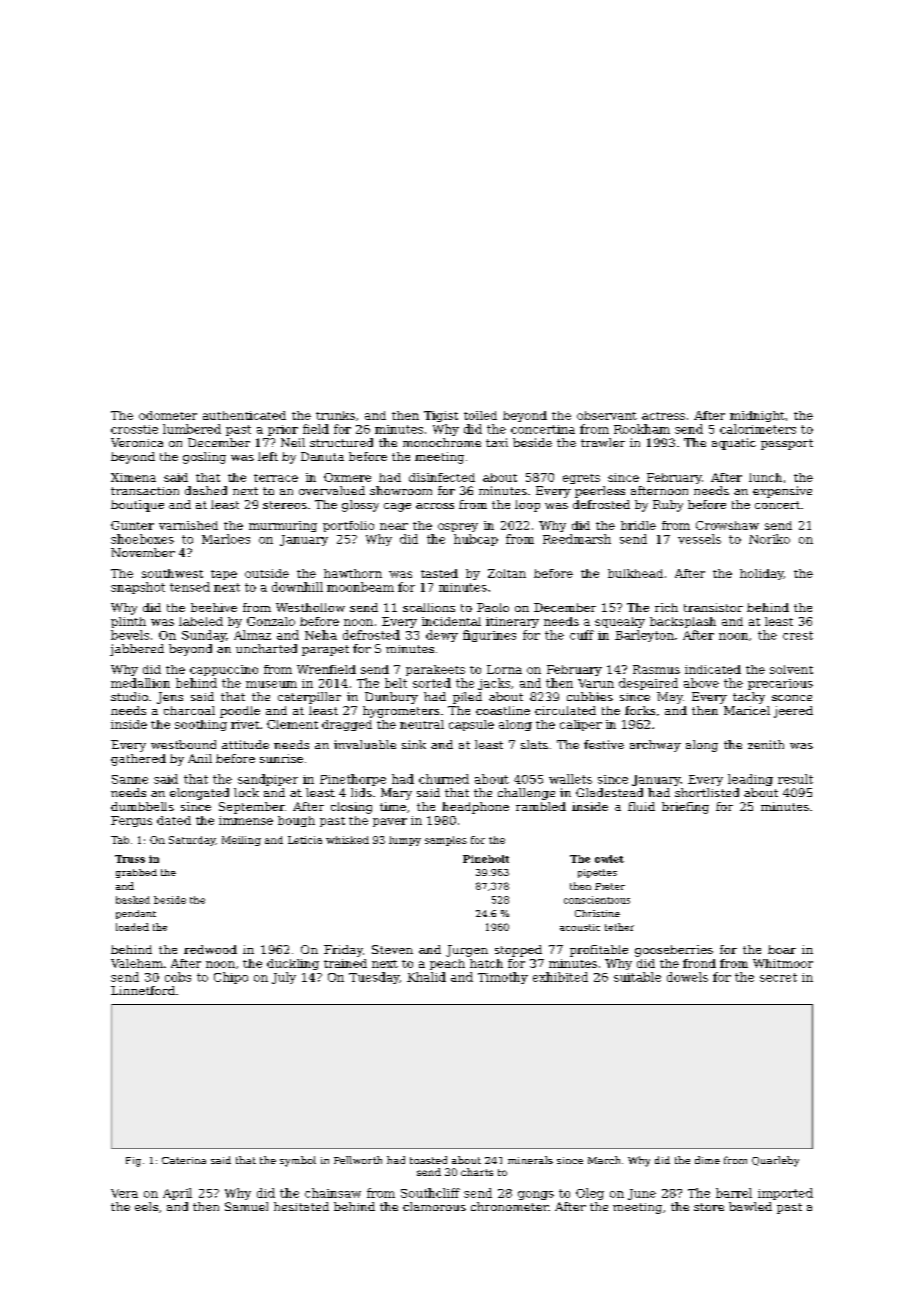  I want to click on odometer, so click(168, 415).
